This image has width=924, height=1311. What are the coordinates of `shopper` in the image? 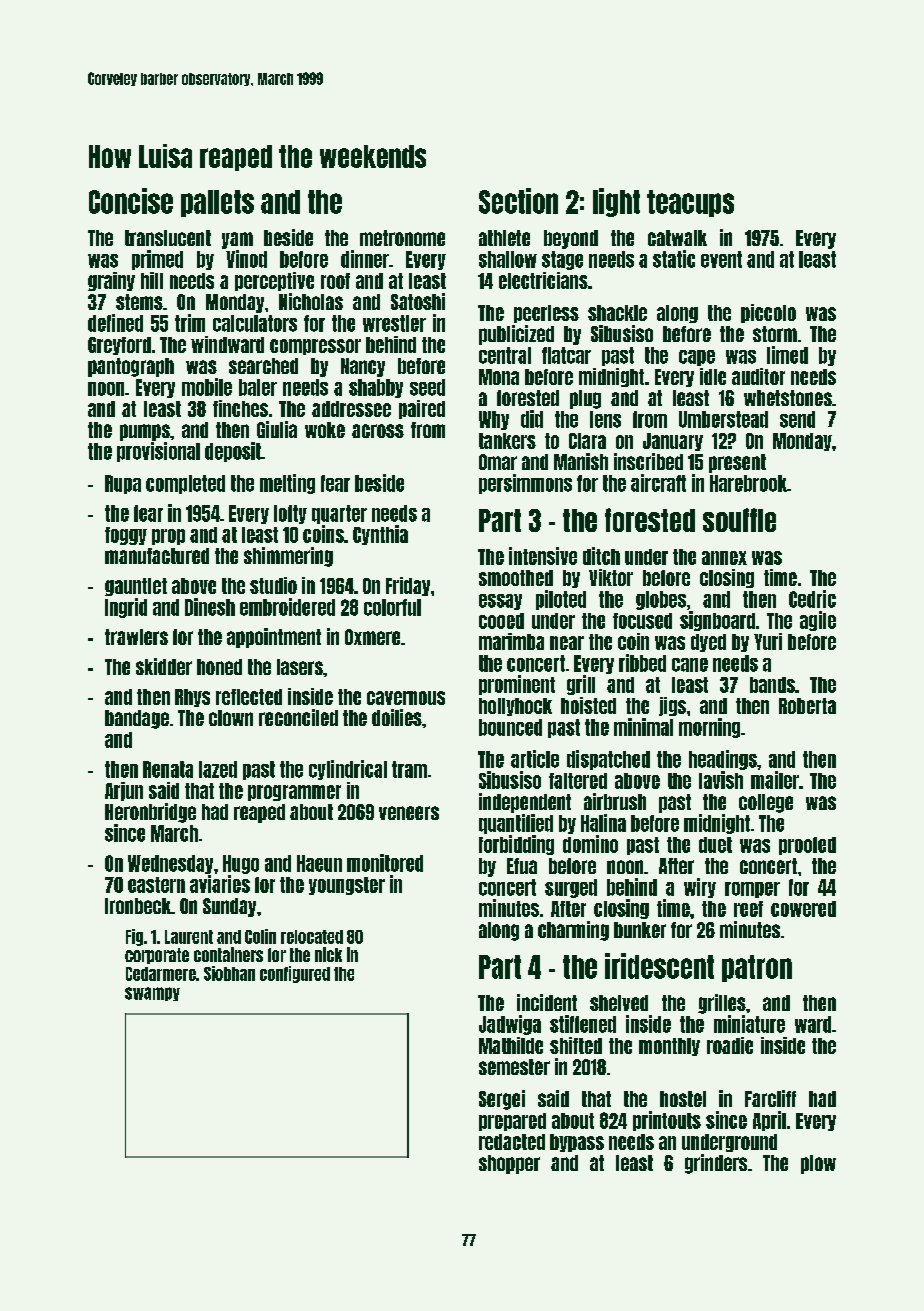 It's located at (509, 1164).
